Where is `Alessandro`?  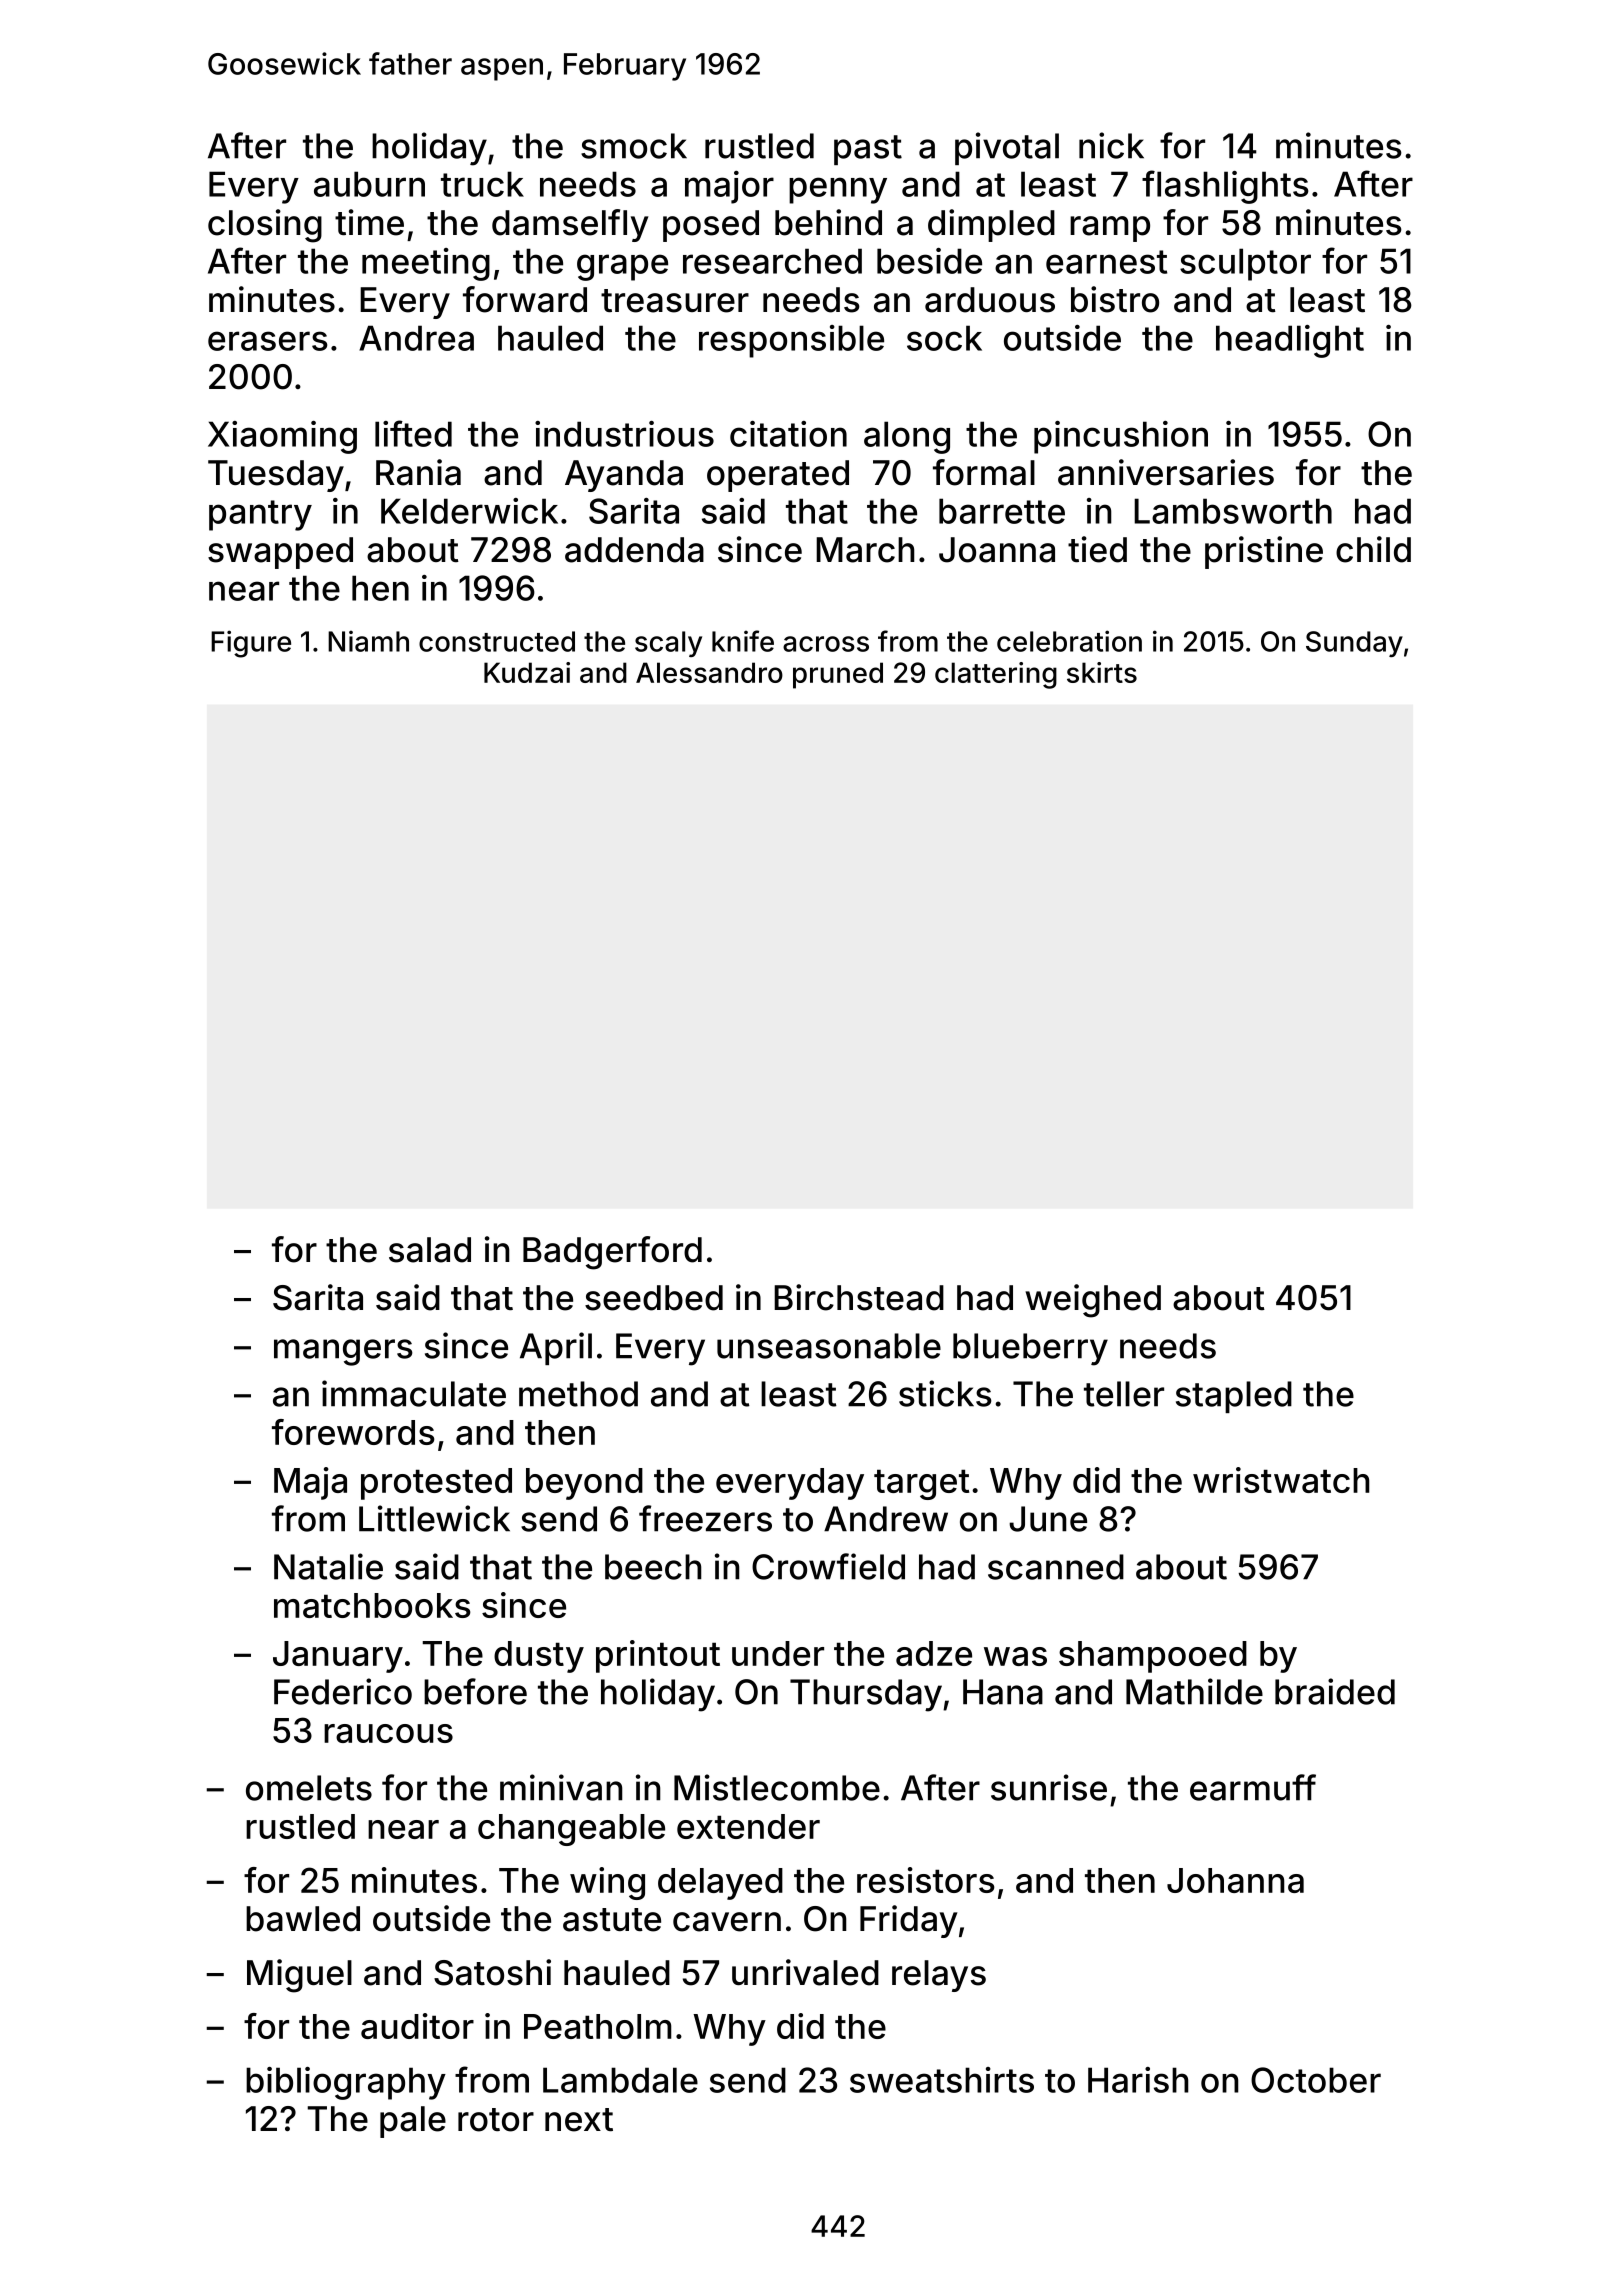 Alessandro is located at coordinates (709, 672).
